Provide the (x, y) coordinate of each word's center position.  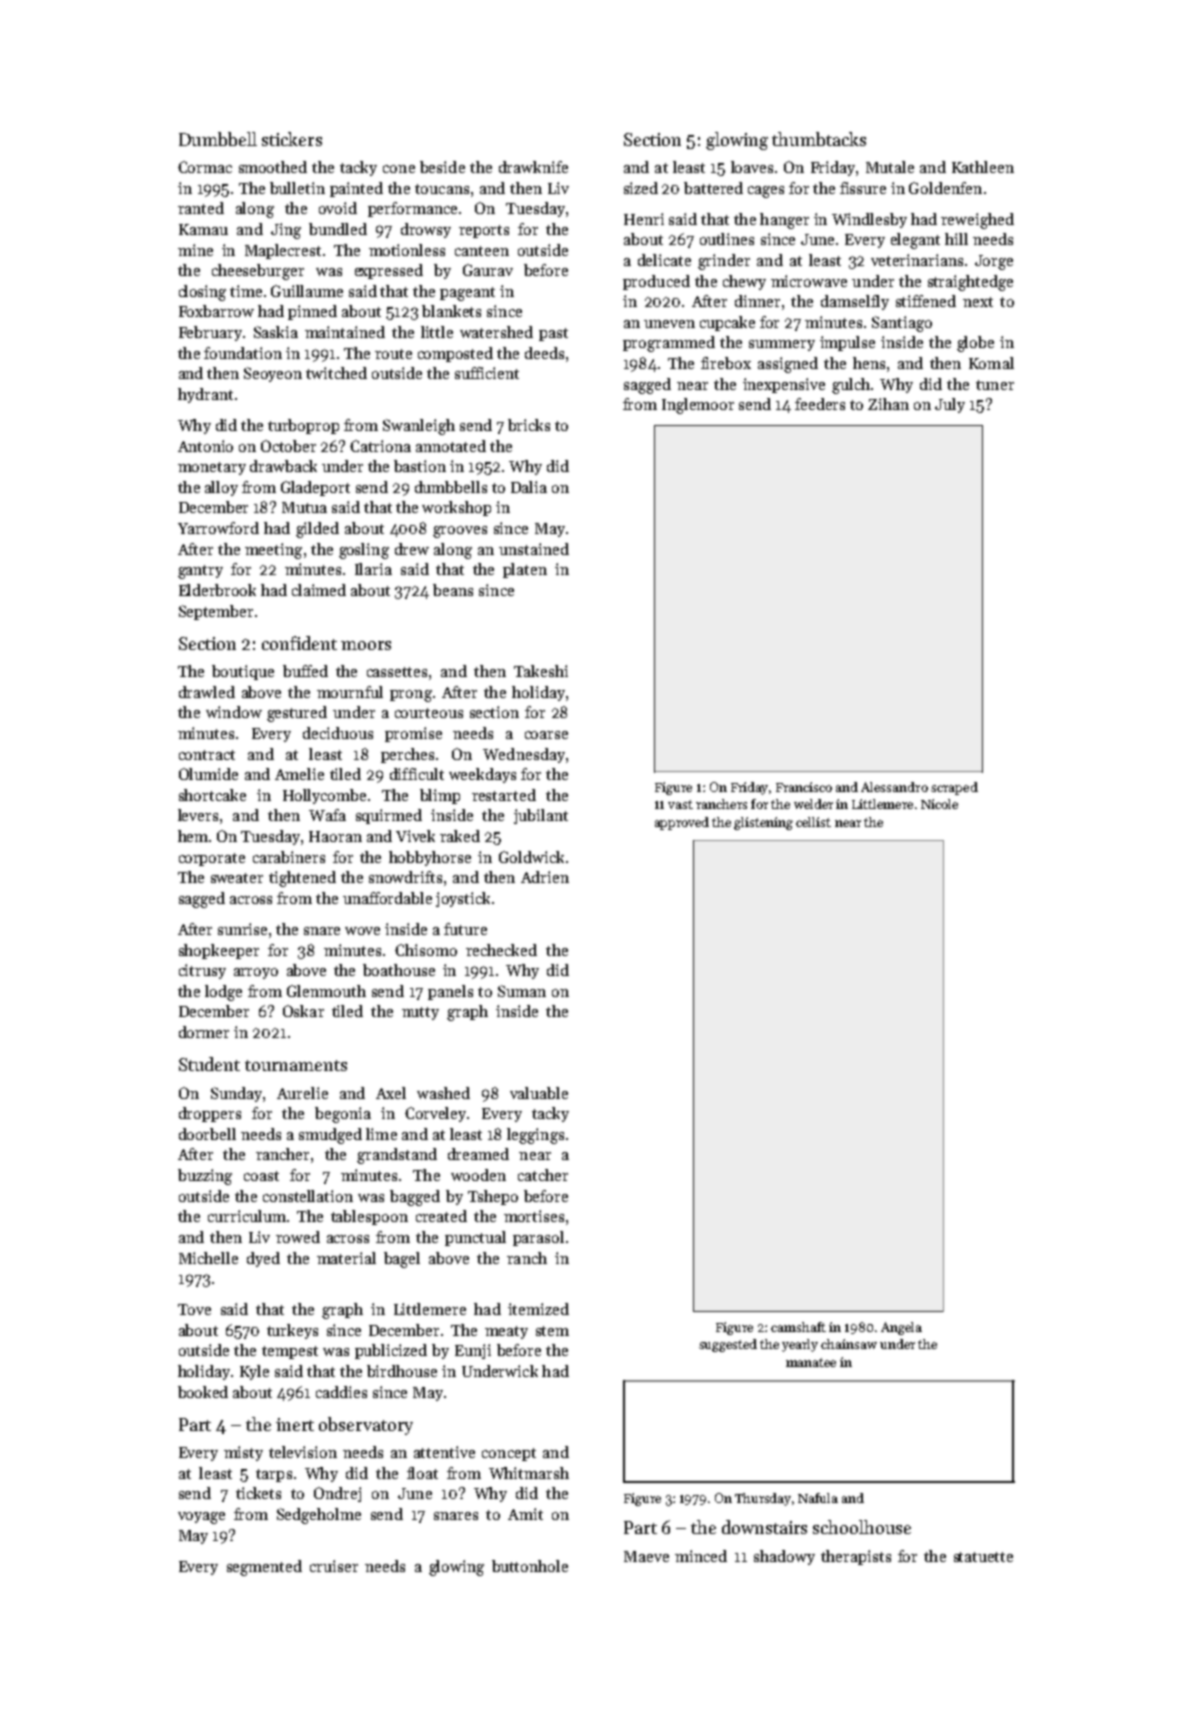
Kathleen (983, 167)
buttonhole (530, 1566)
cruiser (334, 1566)
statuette (983, 1557)
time (246, 291)
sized (641, 188)
